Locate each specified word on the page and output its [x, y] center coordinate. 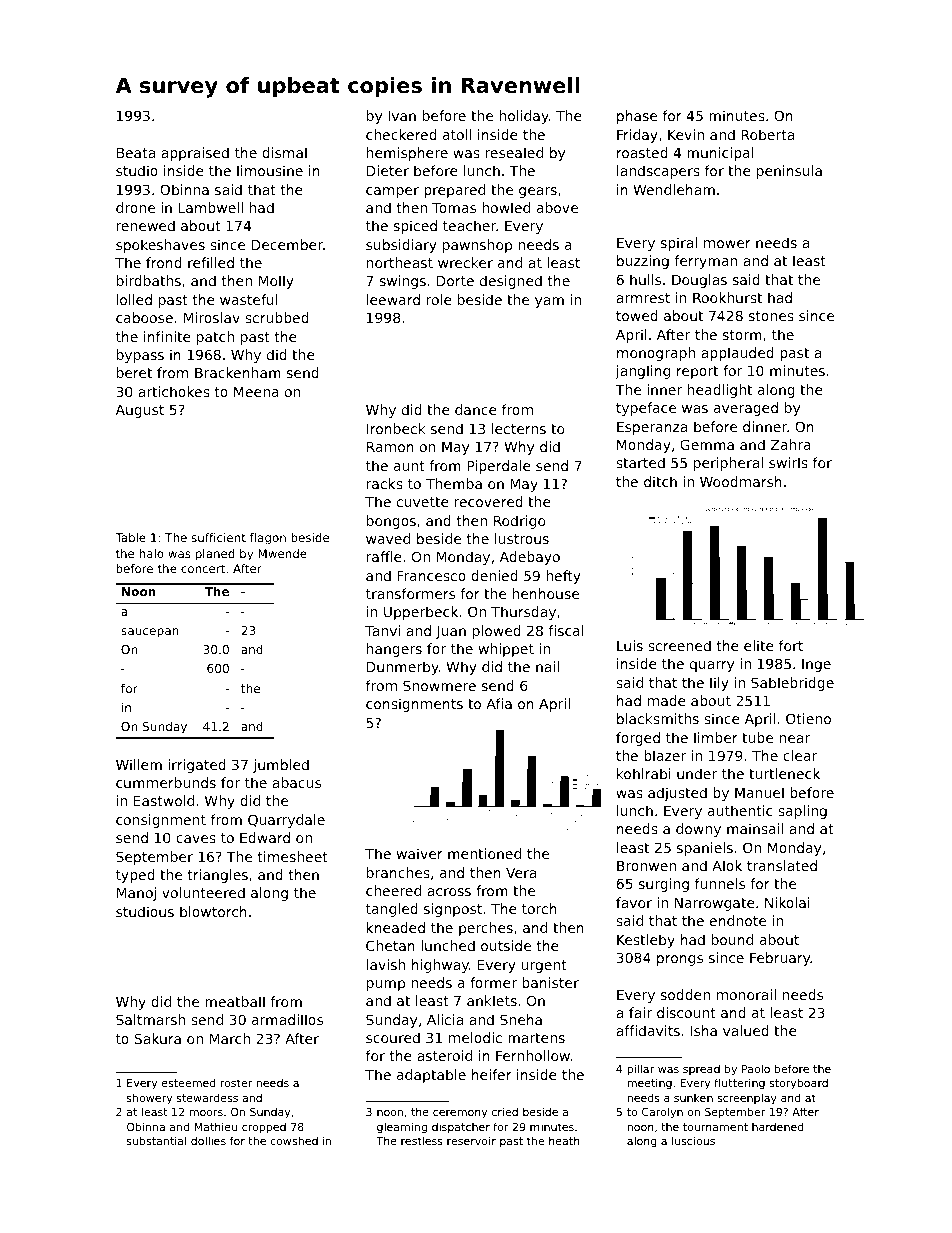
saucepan [150, 633]
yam [549, 302]
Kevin [686, 134]
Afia [499, 703]
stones [771, 316]
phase [637, 117]
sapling [802, 812]
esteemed [189, 1082]
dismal [284, 152]
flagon [268, 539]
